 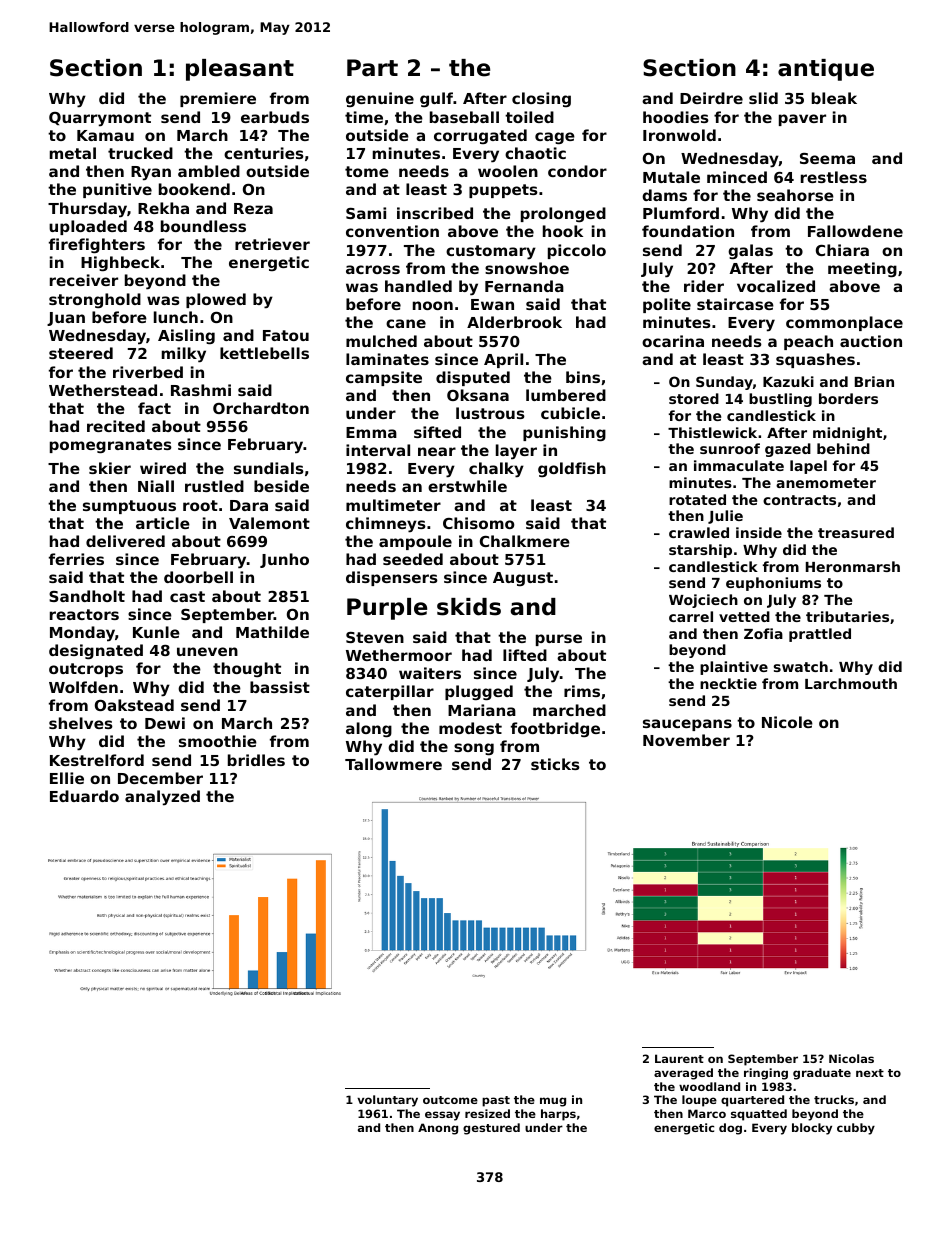 I want to click on Brian, so click(x=874, y=381).
